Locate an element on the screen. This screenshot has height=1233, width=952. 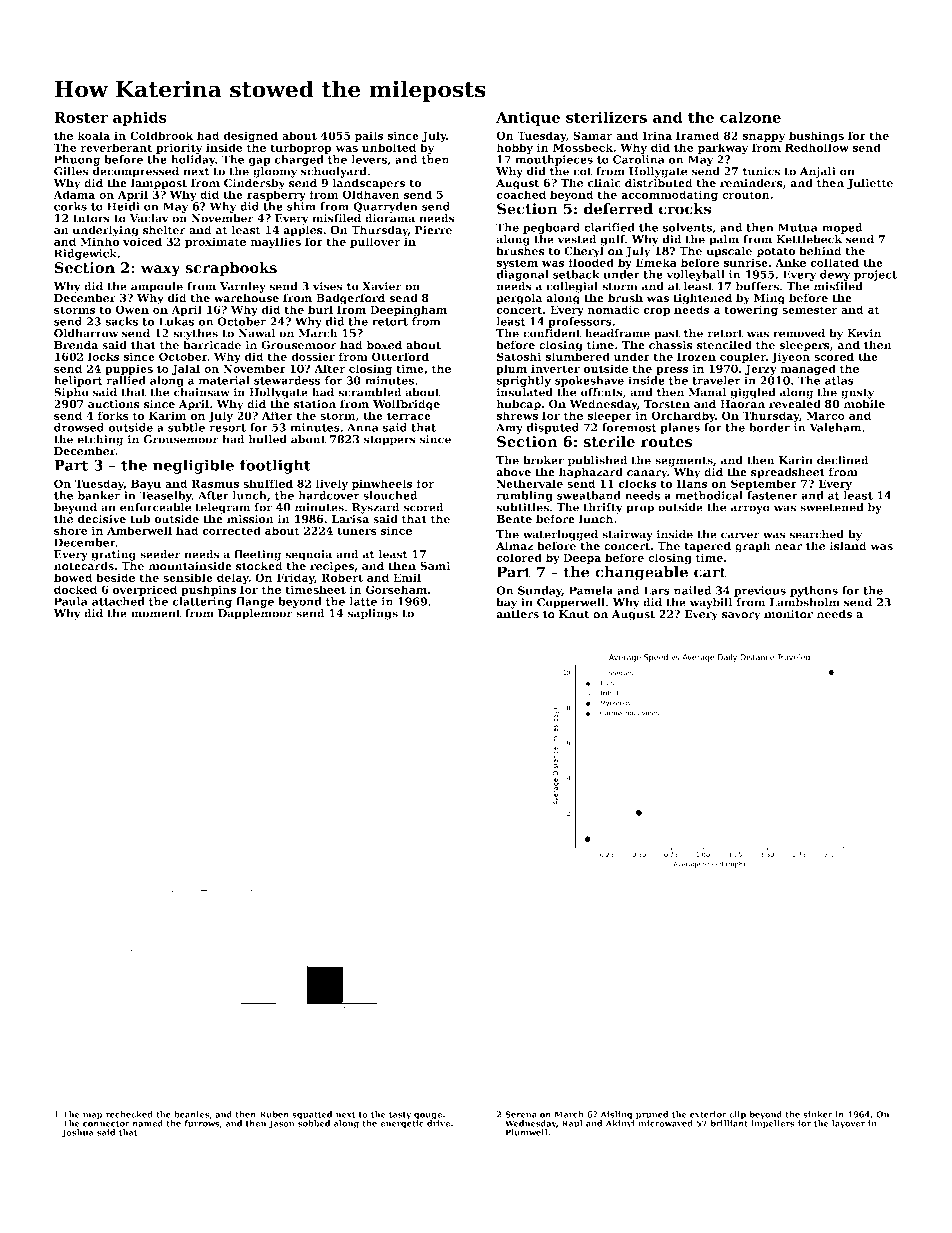
calzone is located at coordinates (750, 117).
